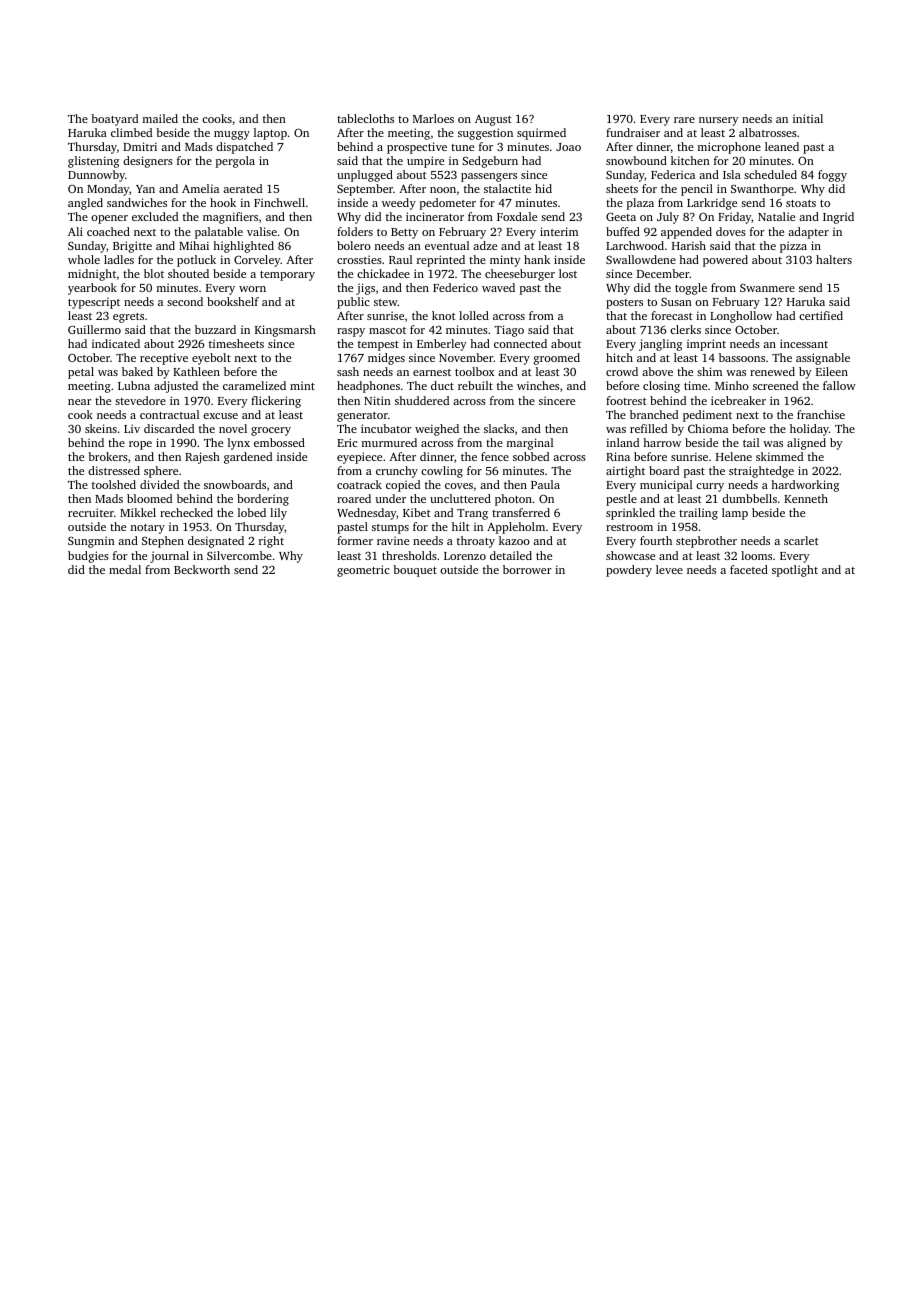 This screenshot has height=1308, width=924. I want to click on tablecloths, so click(365, 118).
